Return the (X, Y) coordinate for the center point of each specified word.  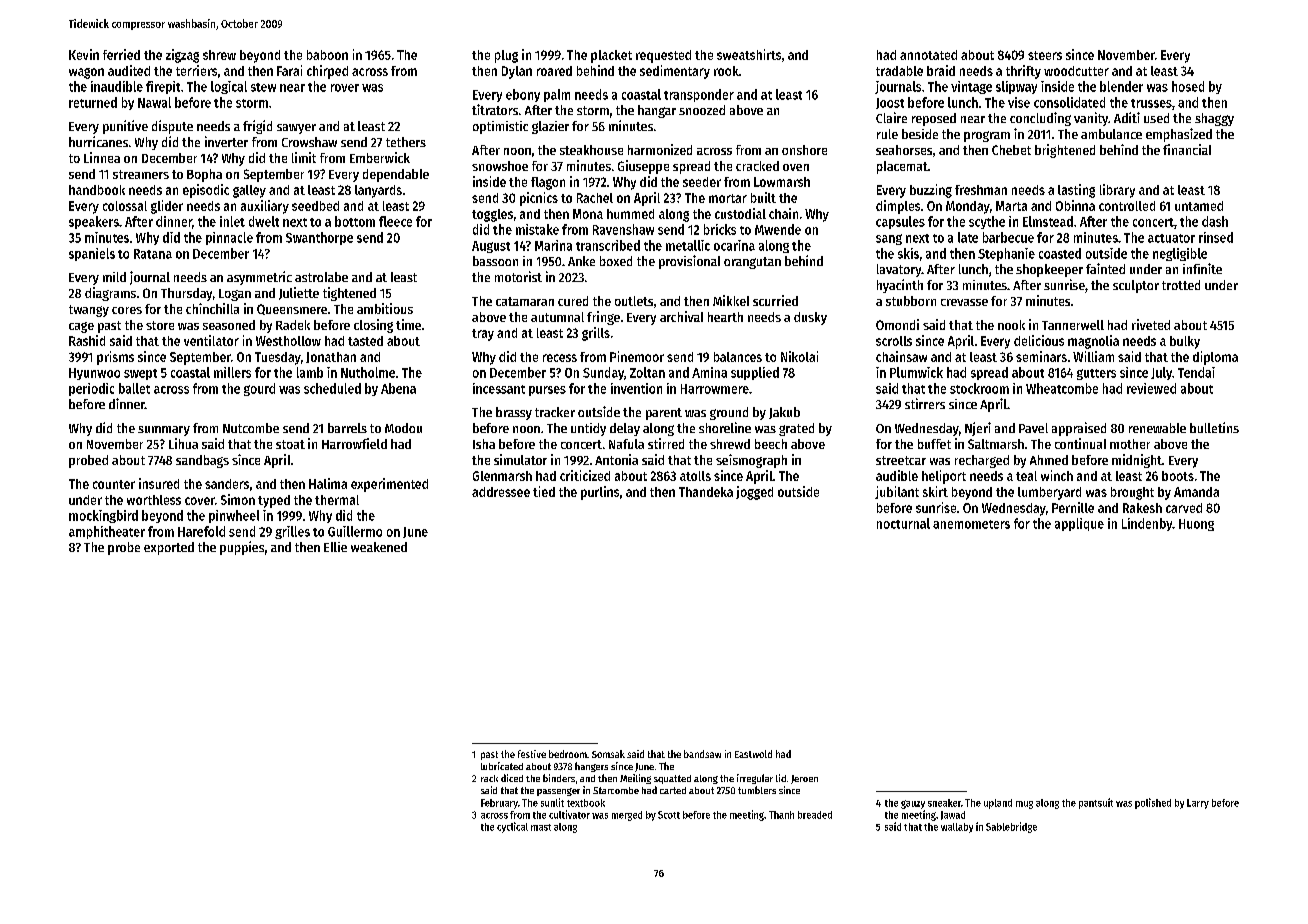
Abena (398, 388)
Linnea (102, 157)
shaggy (1214, 119)
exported (169, 548)
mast (541, 827)
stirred (666, 443)
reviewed (1151, 388)
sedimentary (675, 72)
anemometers (971, 524)
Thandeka (706, 492)
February (499, 804)
